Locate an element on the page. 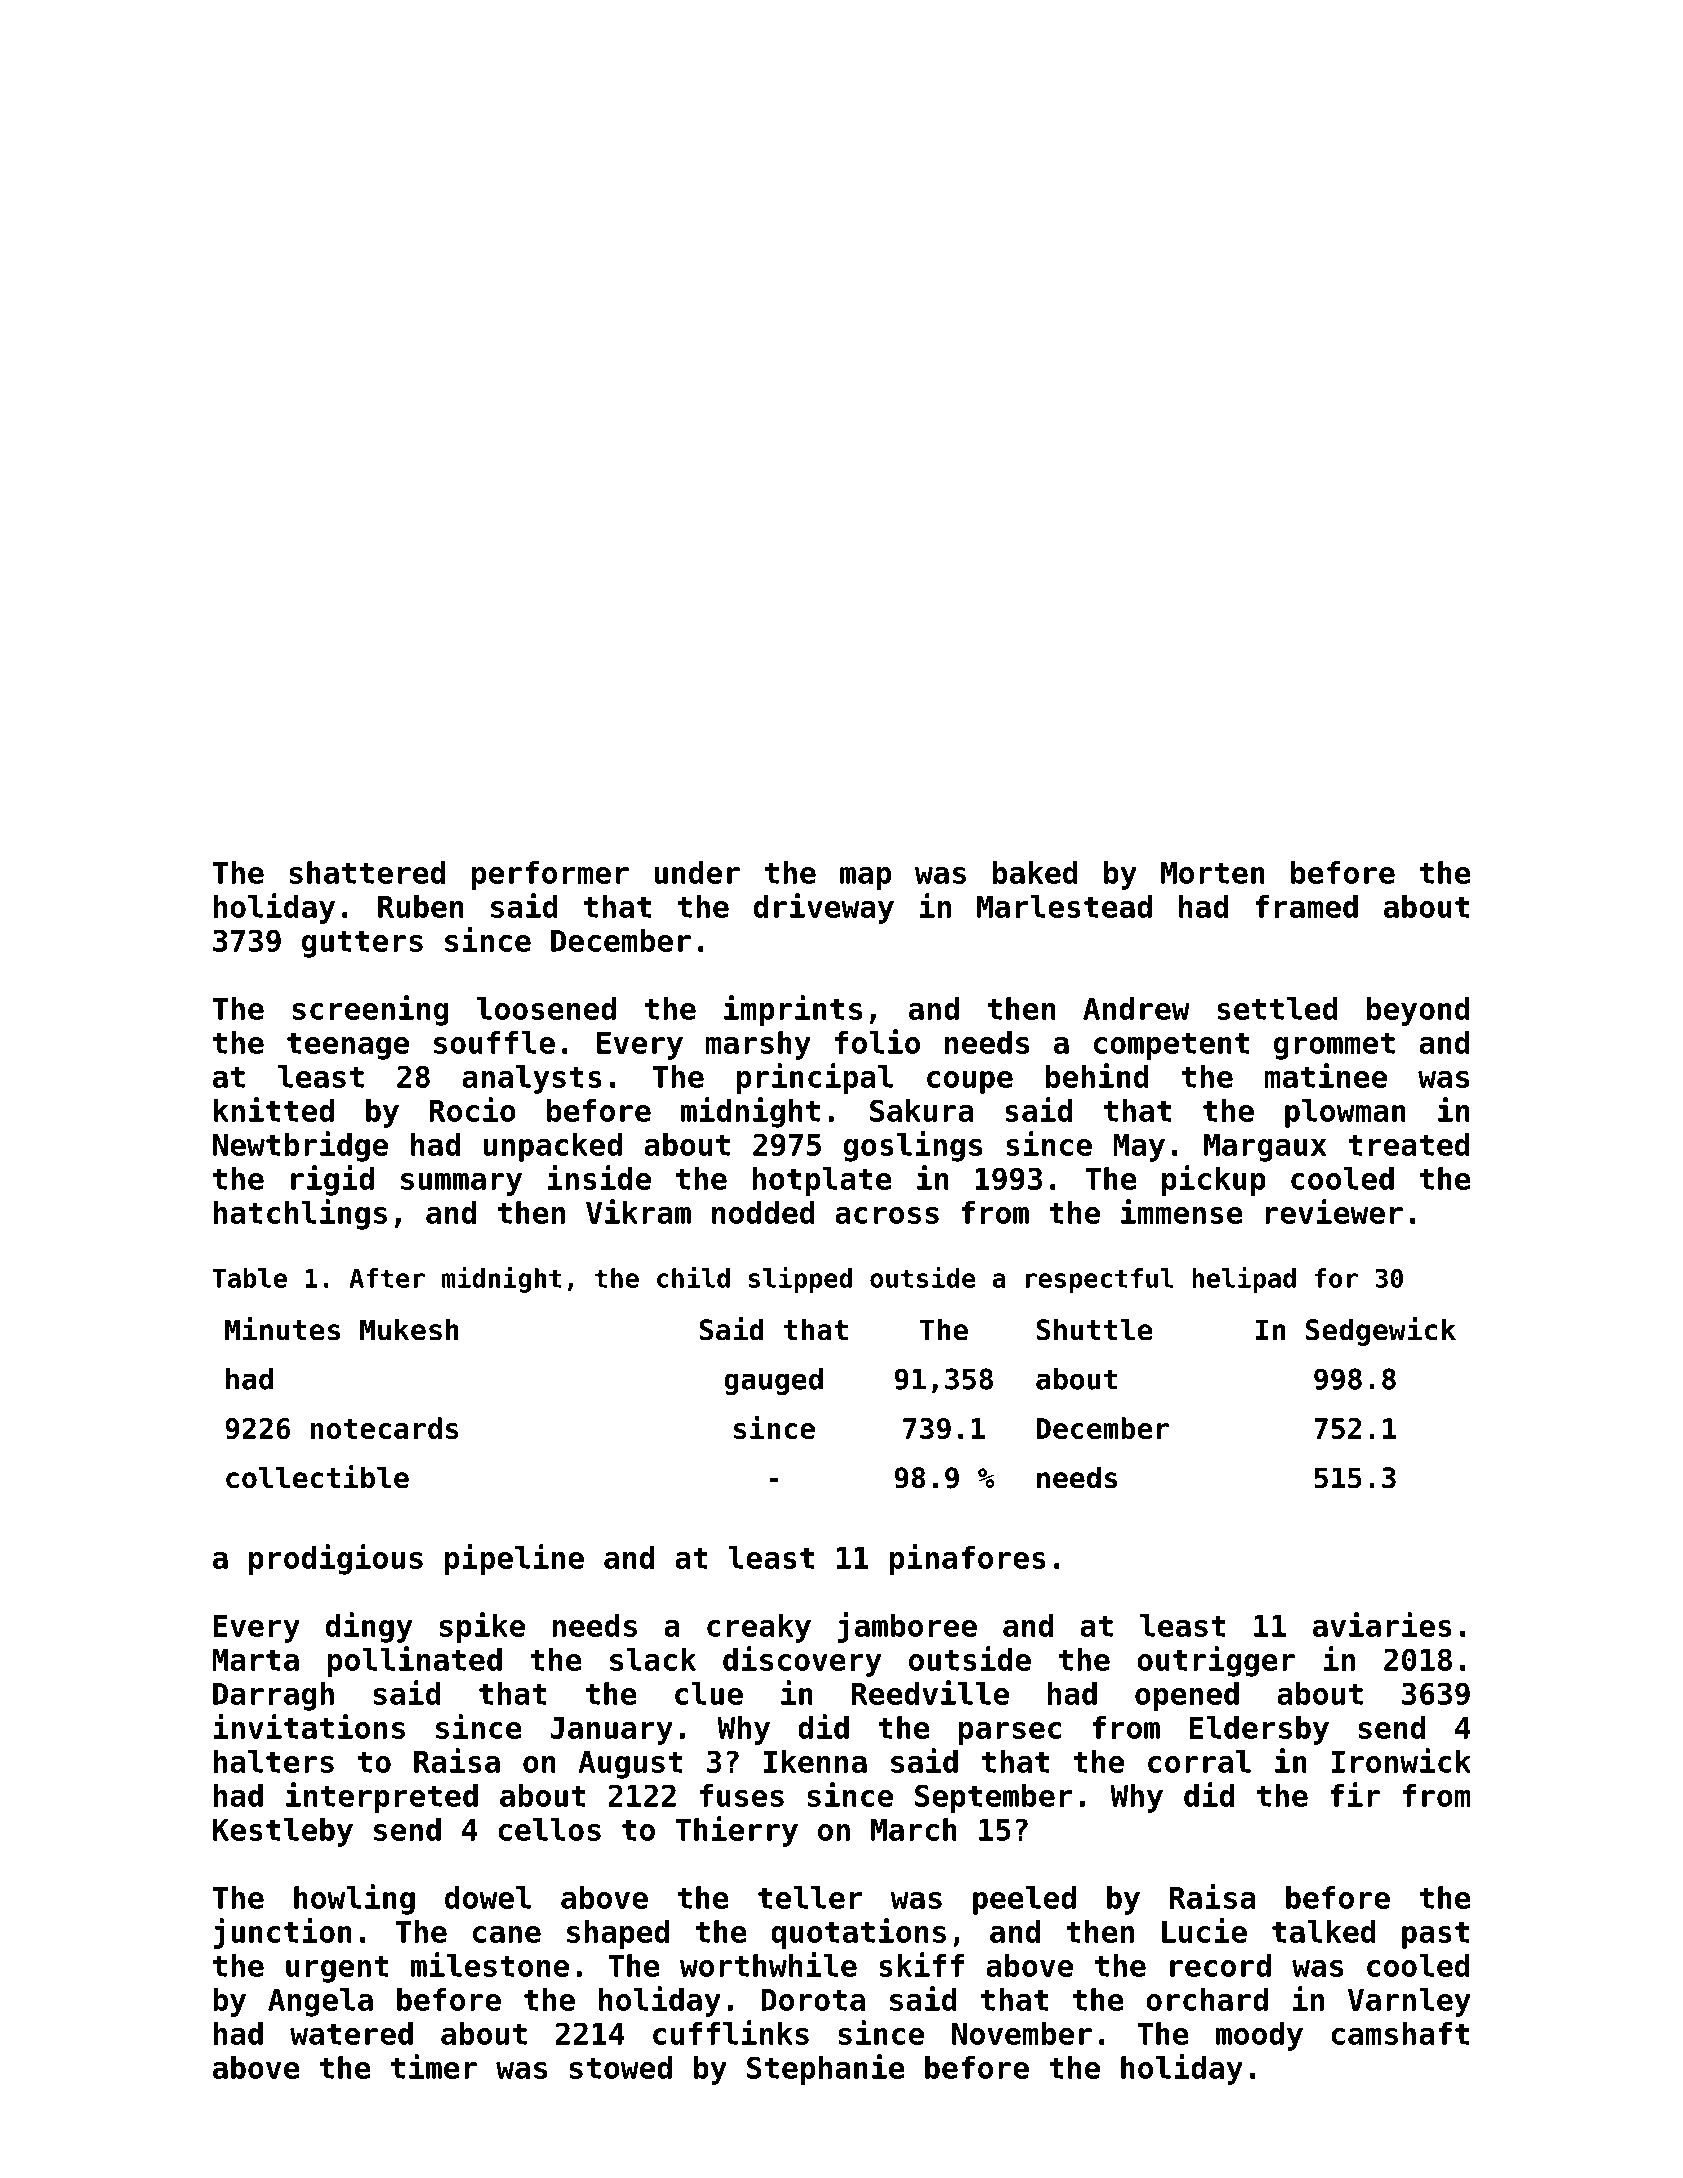  reviewer is located at coordinates (1334, 1211).
